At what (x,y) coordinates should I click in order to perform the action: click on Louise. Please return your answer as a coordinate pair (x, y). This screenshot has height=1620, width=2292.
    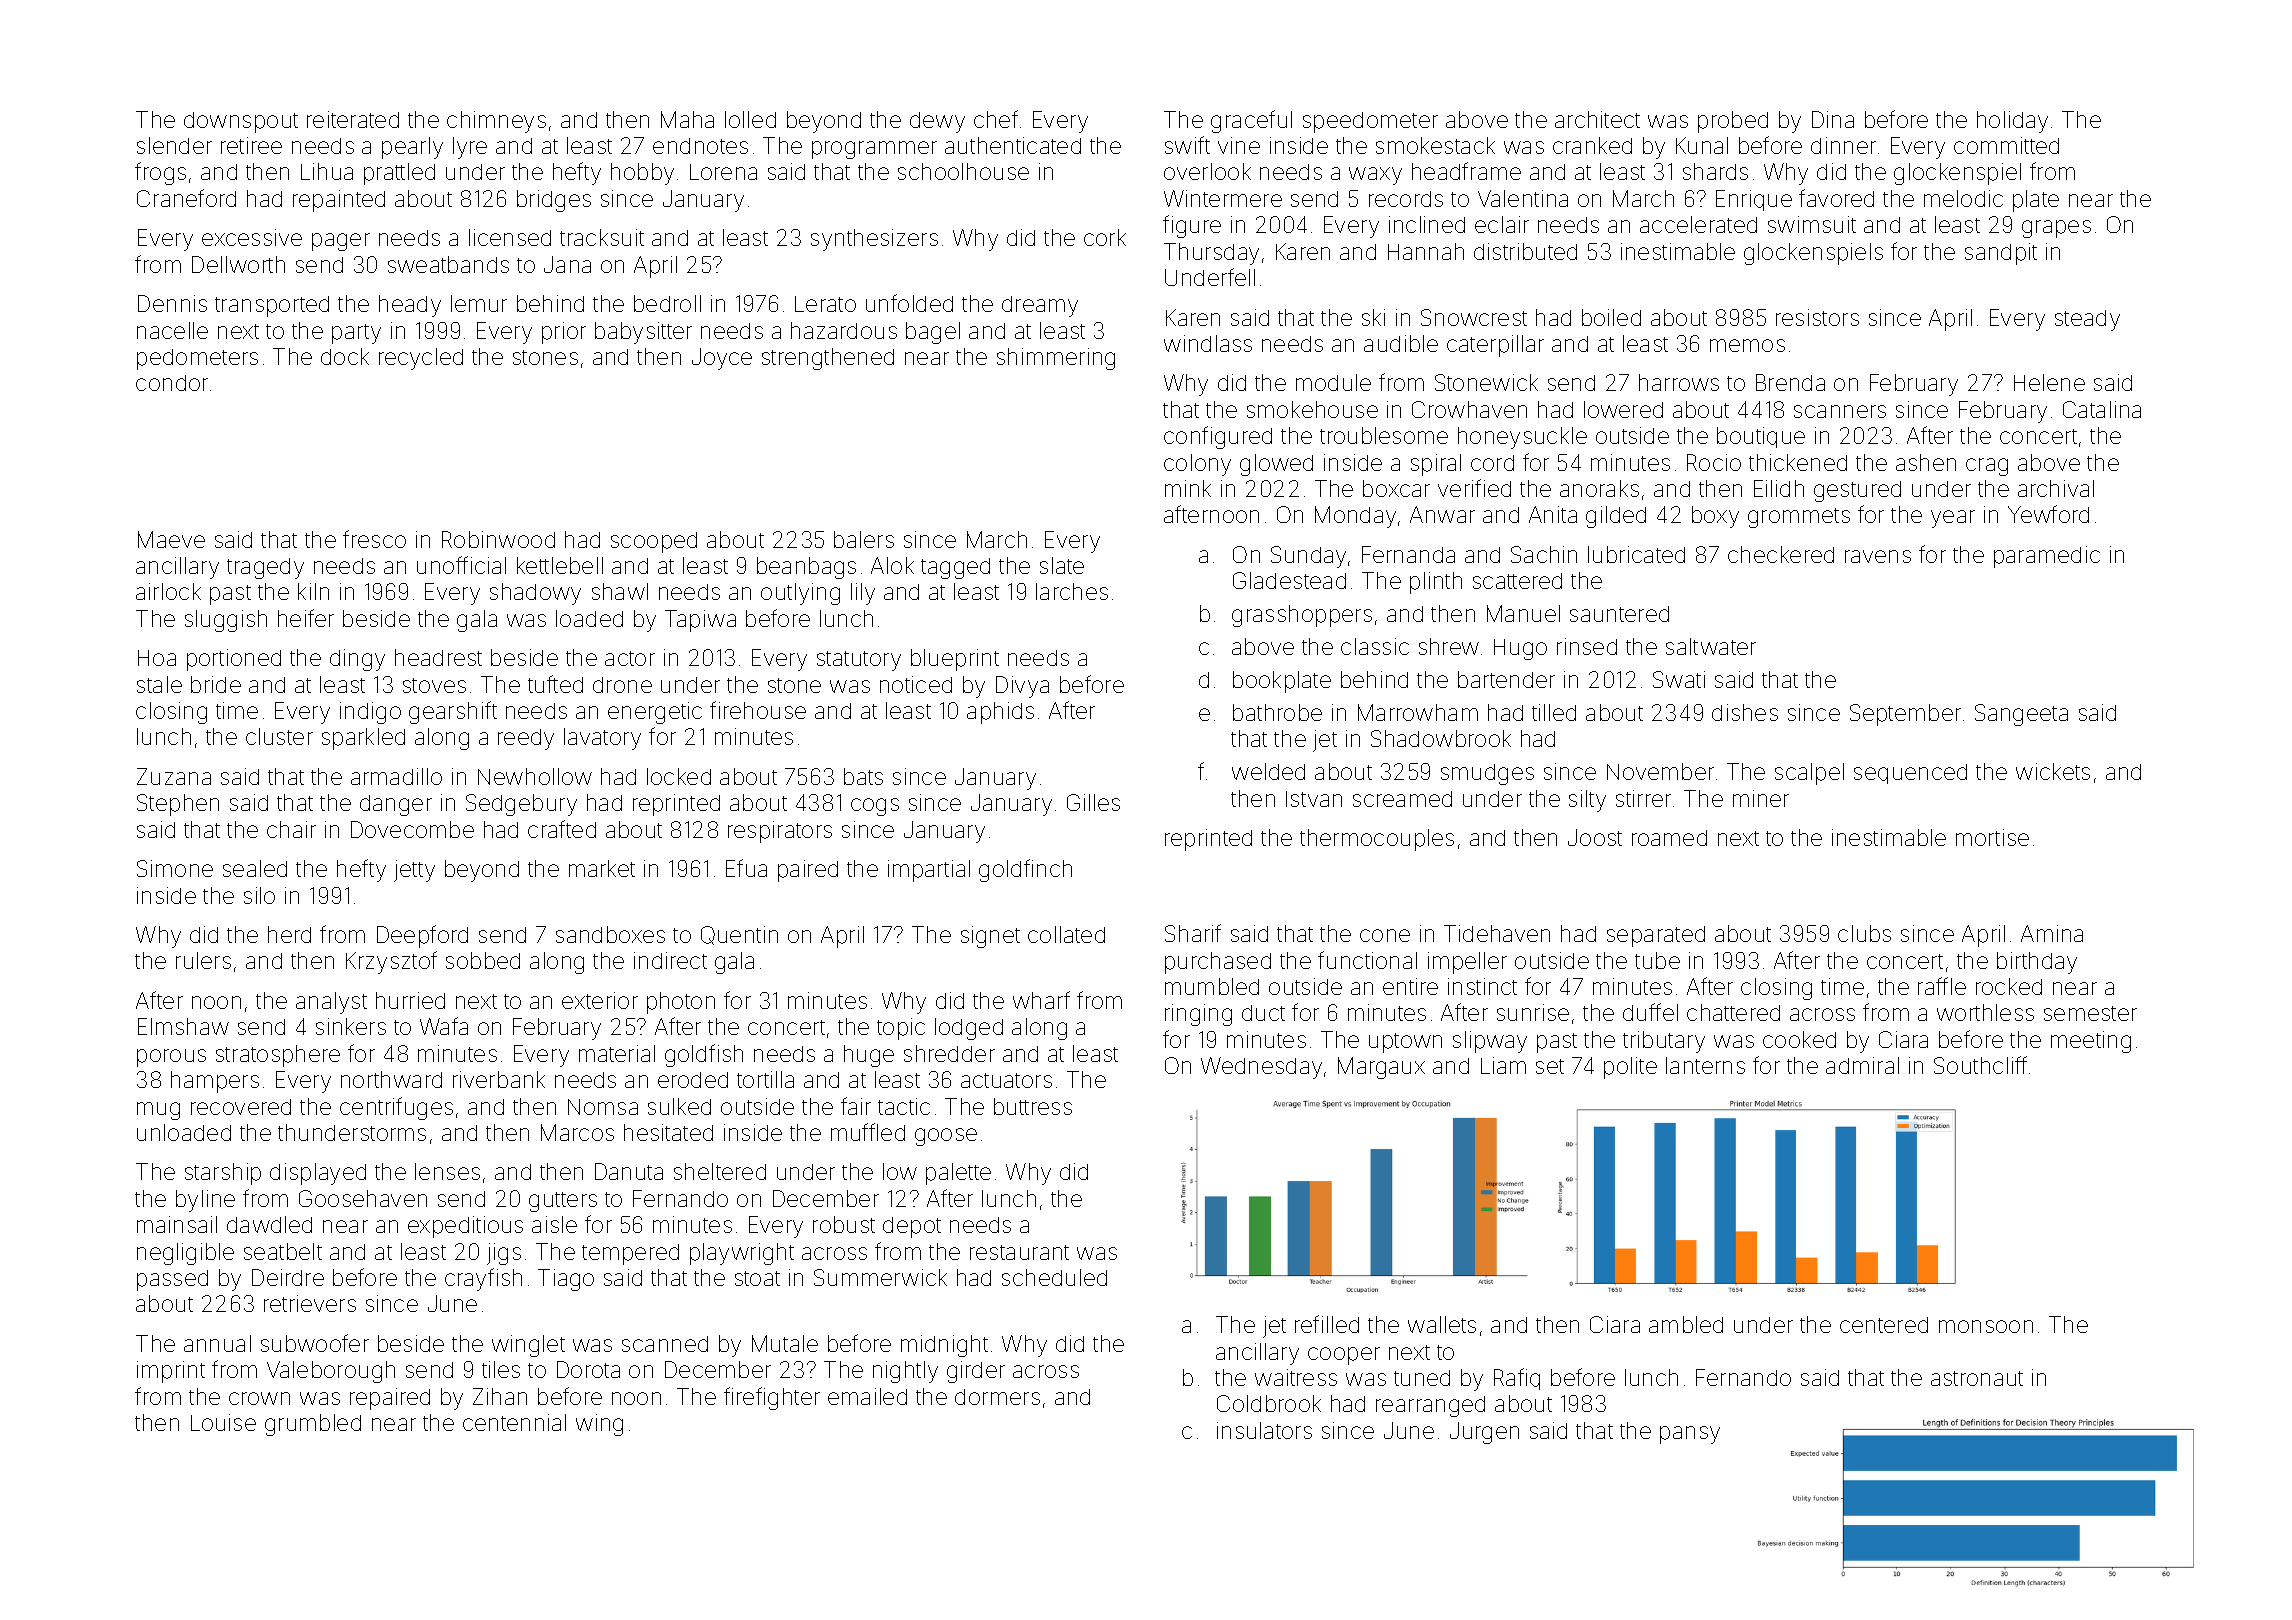
    Looking at the image, I should click on (223, 1422).
